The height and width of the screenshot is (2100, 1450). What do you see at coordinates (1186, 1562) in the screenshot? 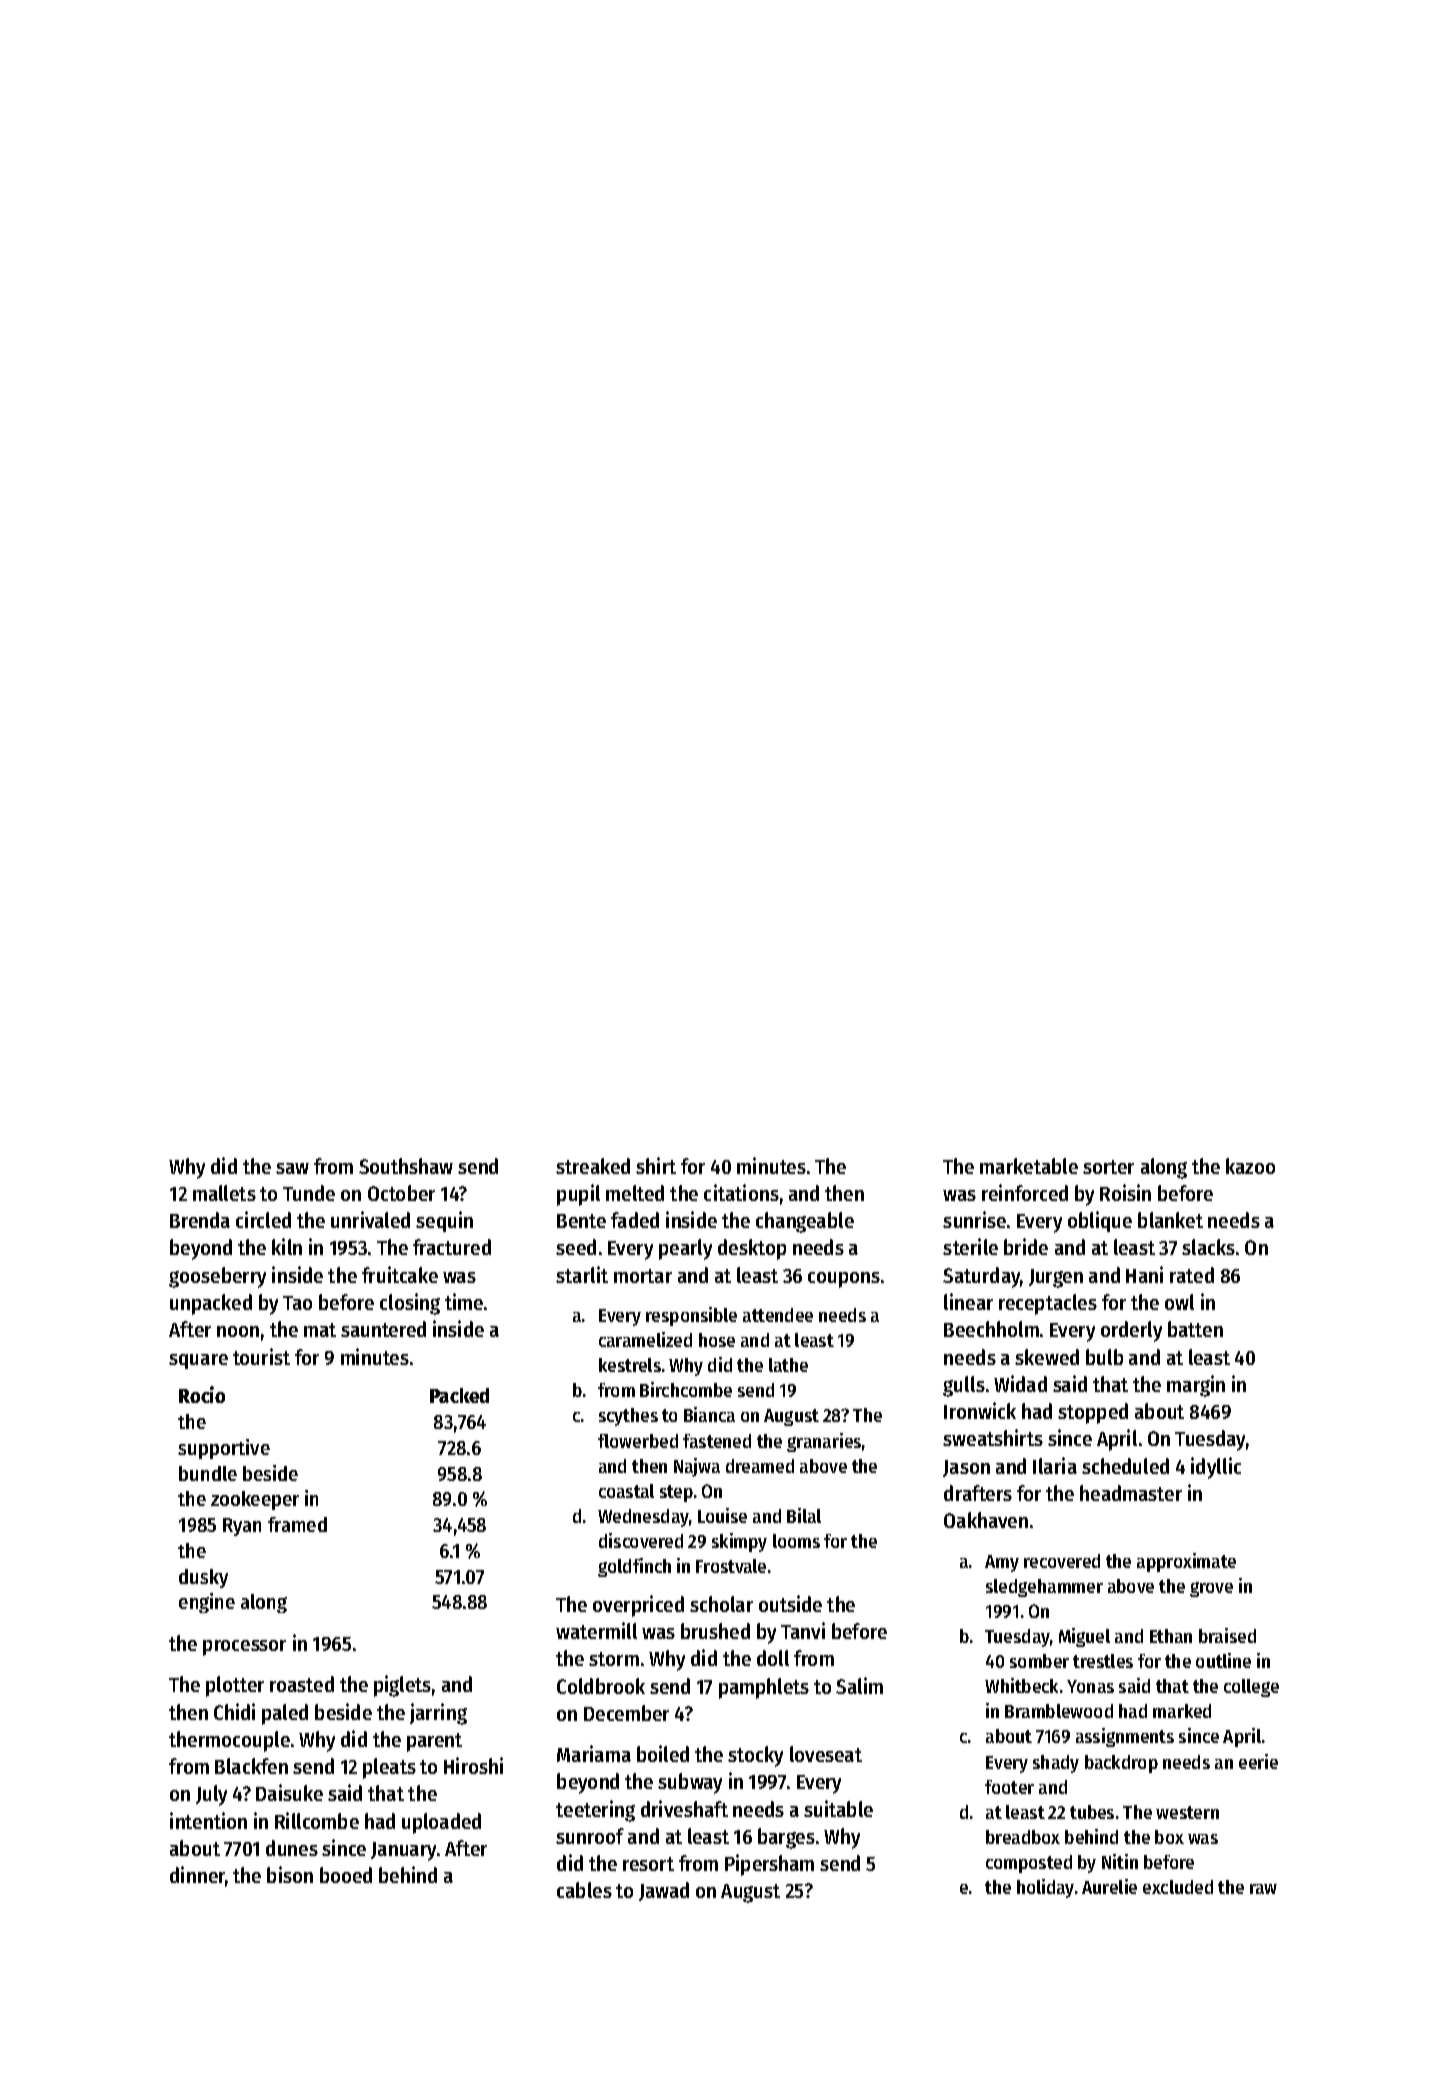
I see `approximate` at bounding box center [1186, 1562].
